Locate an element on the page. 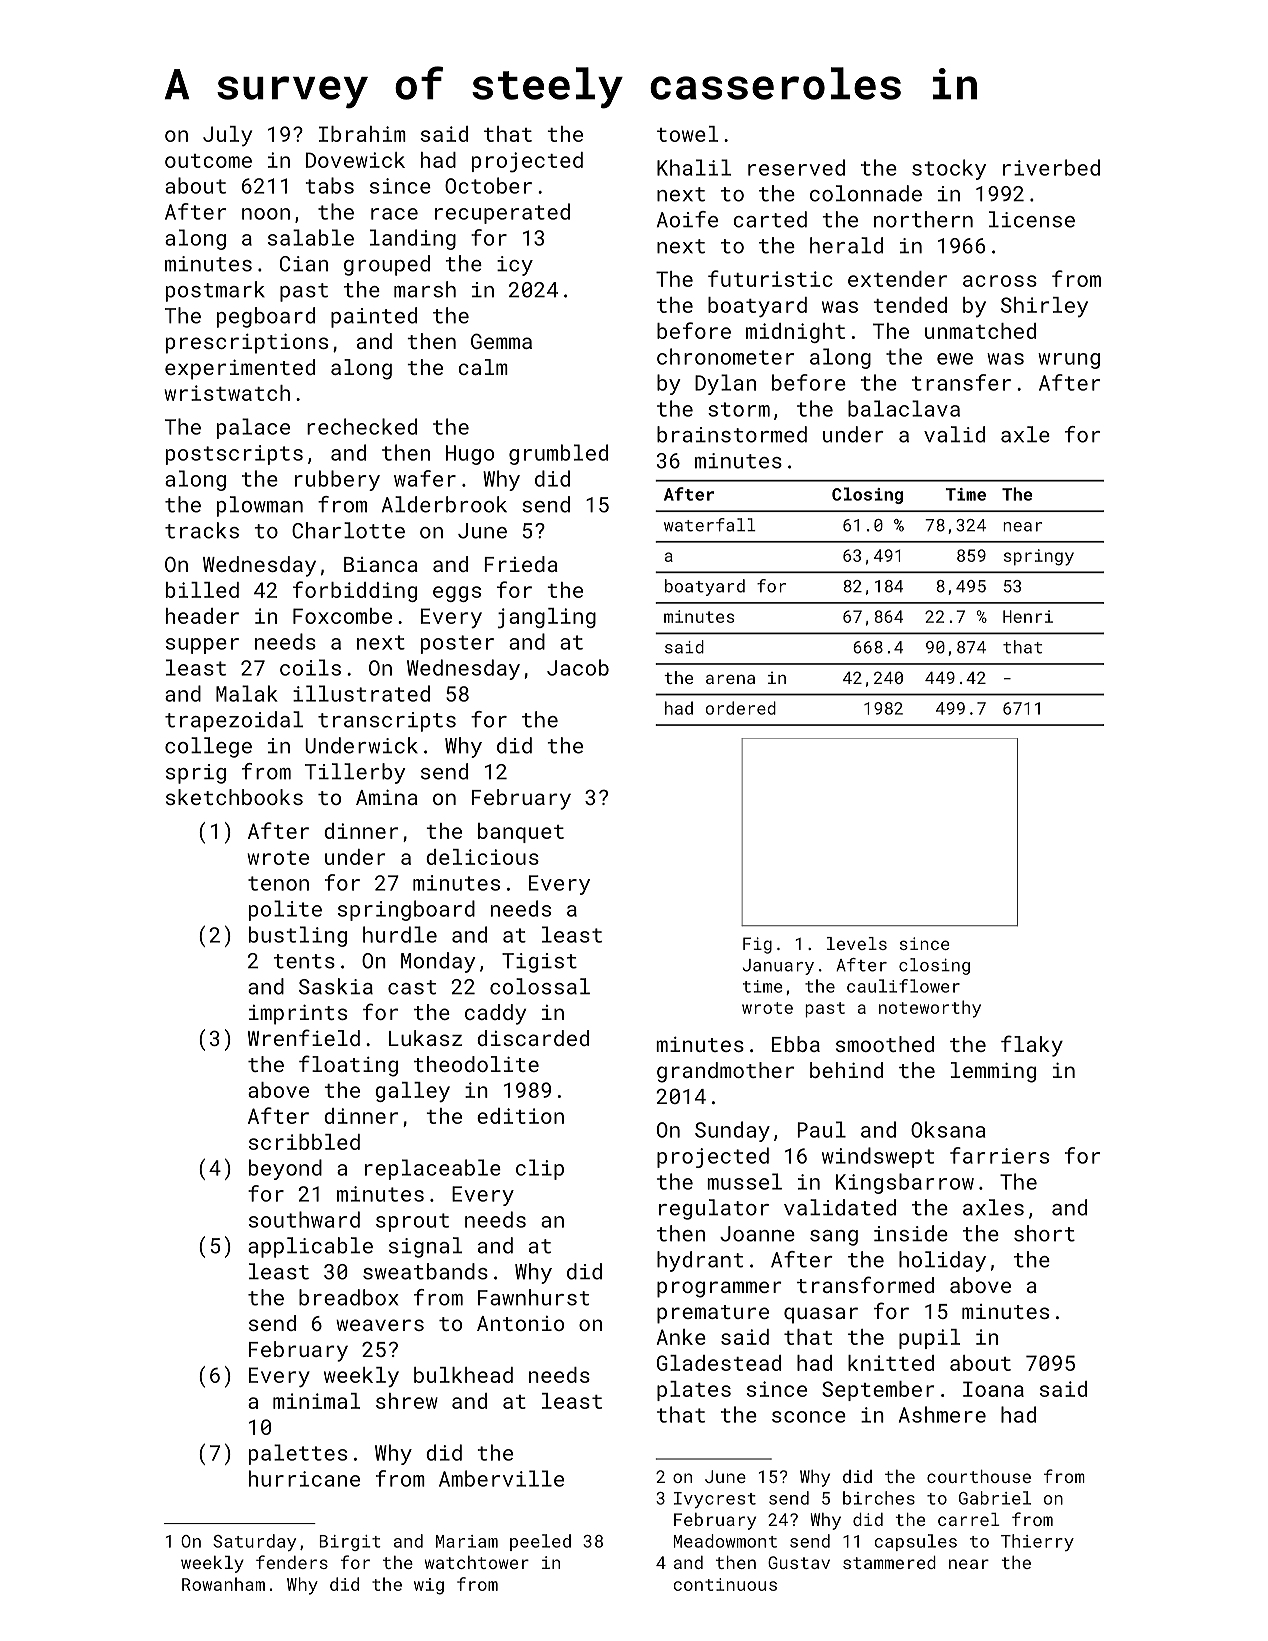 The height and width of the page is (1641, 1268). Antonio is located at coordinates (520, 1323).
